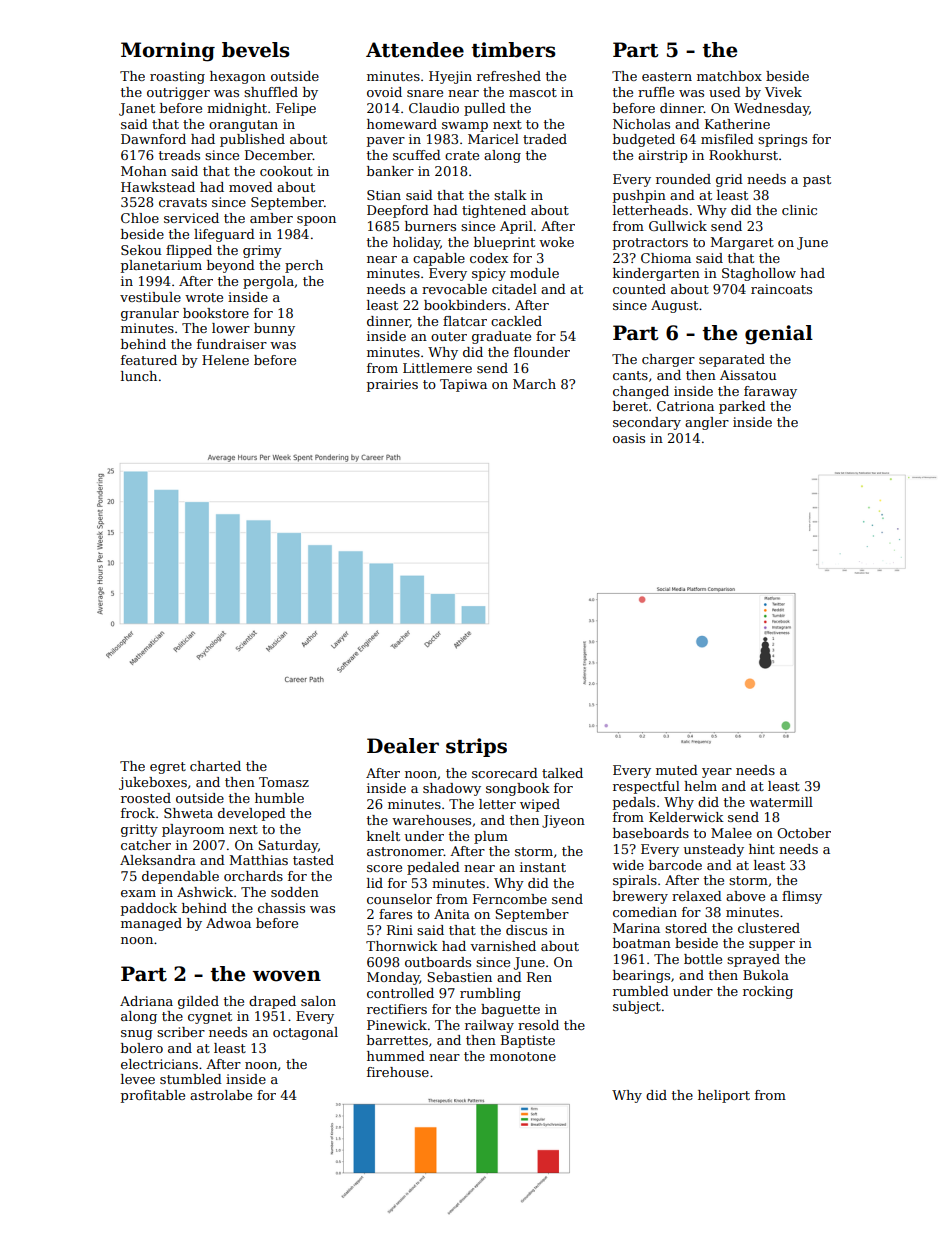 This image has width=952, height=1233. What do you see at coordinates (221, 1095) in the image?
I see `astrolabe` at bounding box center [221, 1095].
